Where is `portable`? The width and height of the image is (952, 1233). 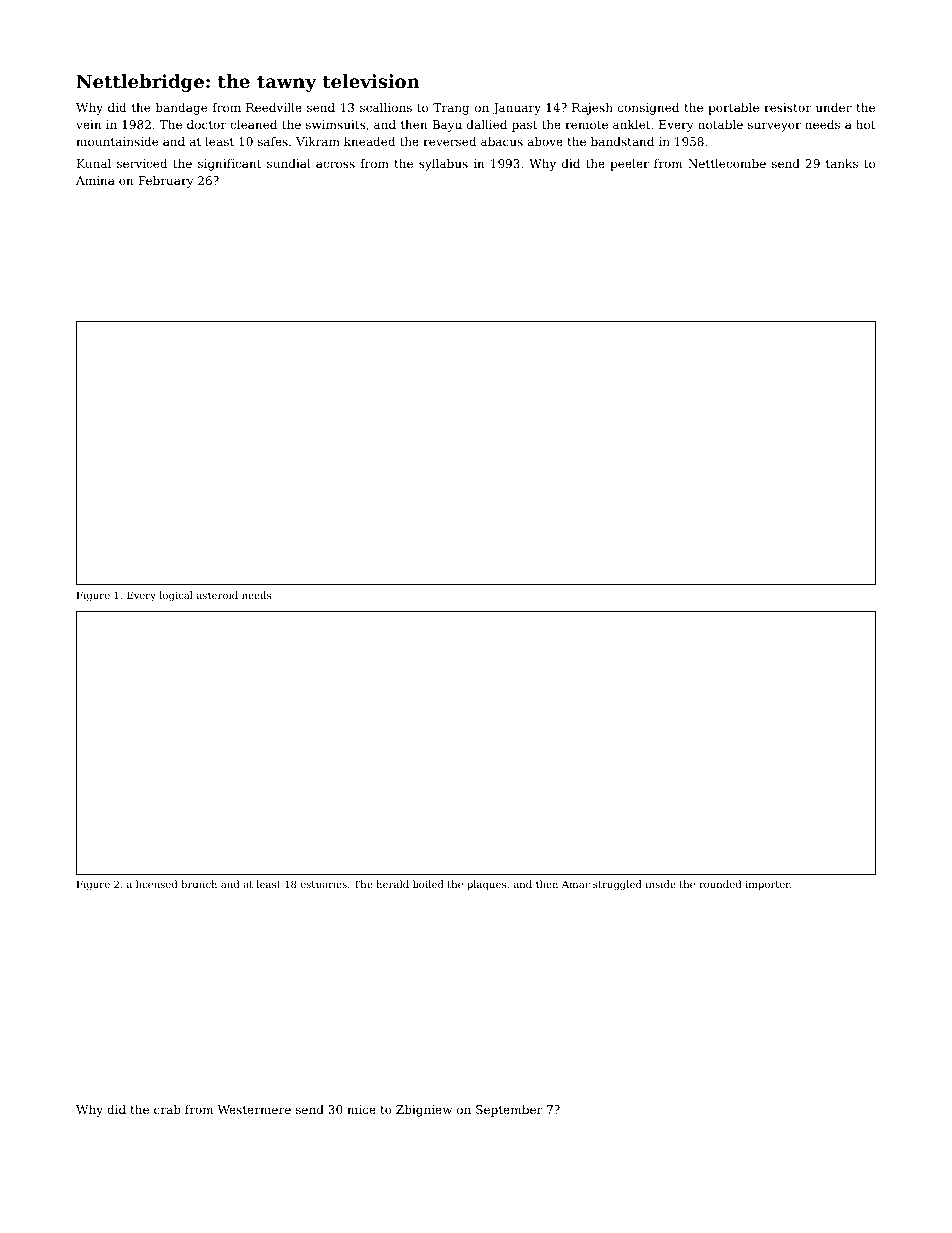
portable is located at coordinates (733, 109).
